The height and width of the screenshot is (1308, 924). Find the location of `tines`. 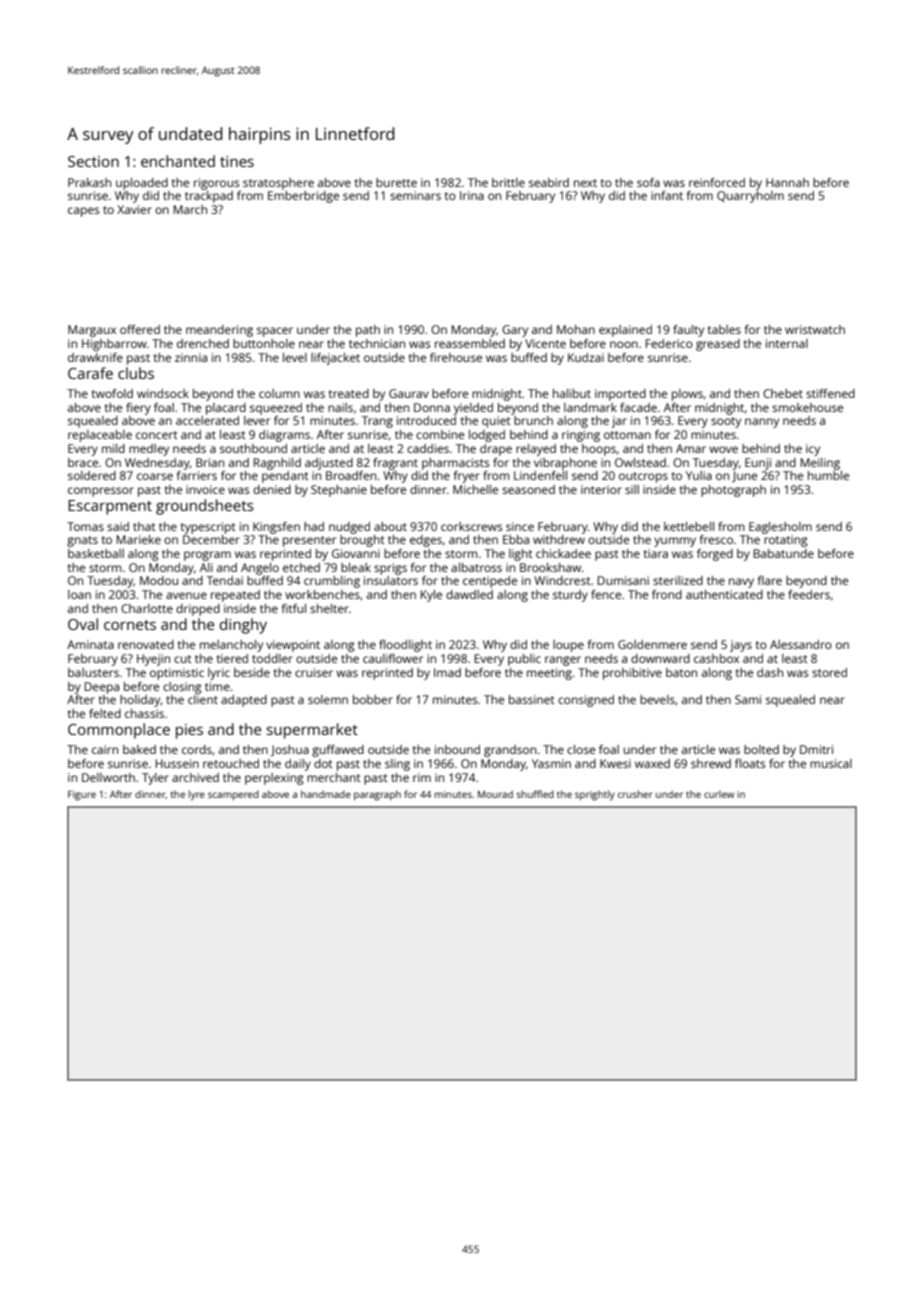

tines is located at coordinates (237, 161).
